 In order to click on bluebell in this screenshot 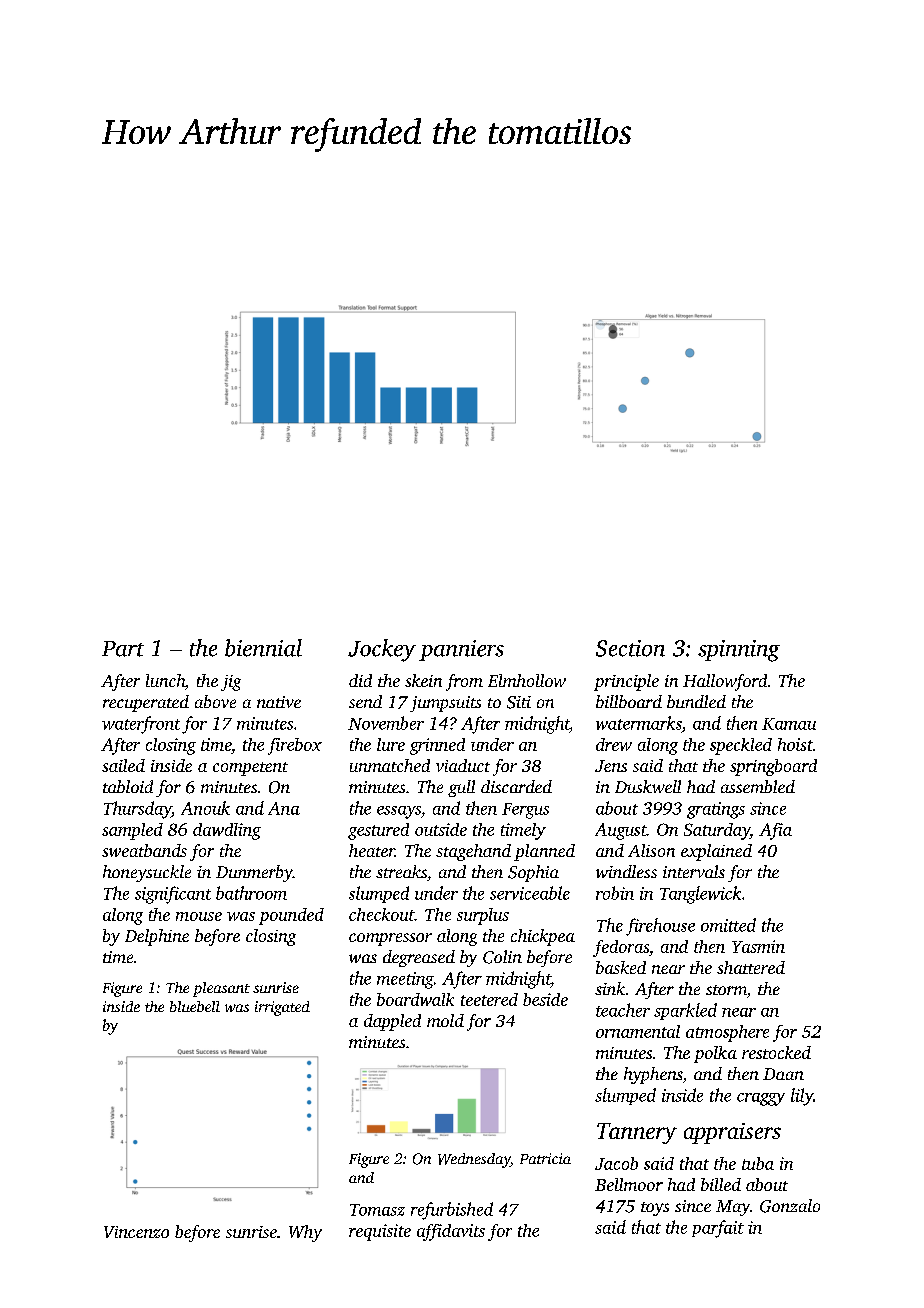, I will do `click(195, 1006)`.
